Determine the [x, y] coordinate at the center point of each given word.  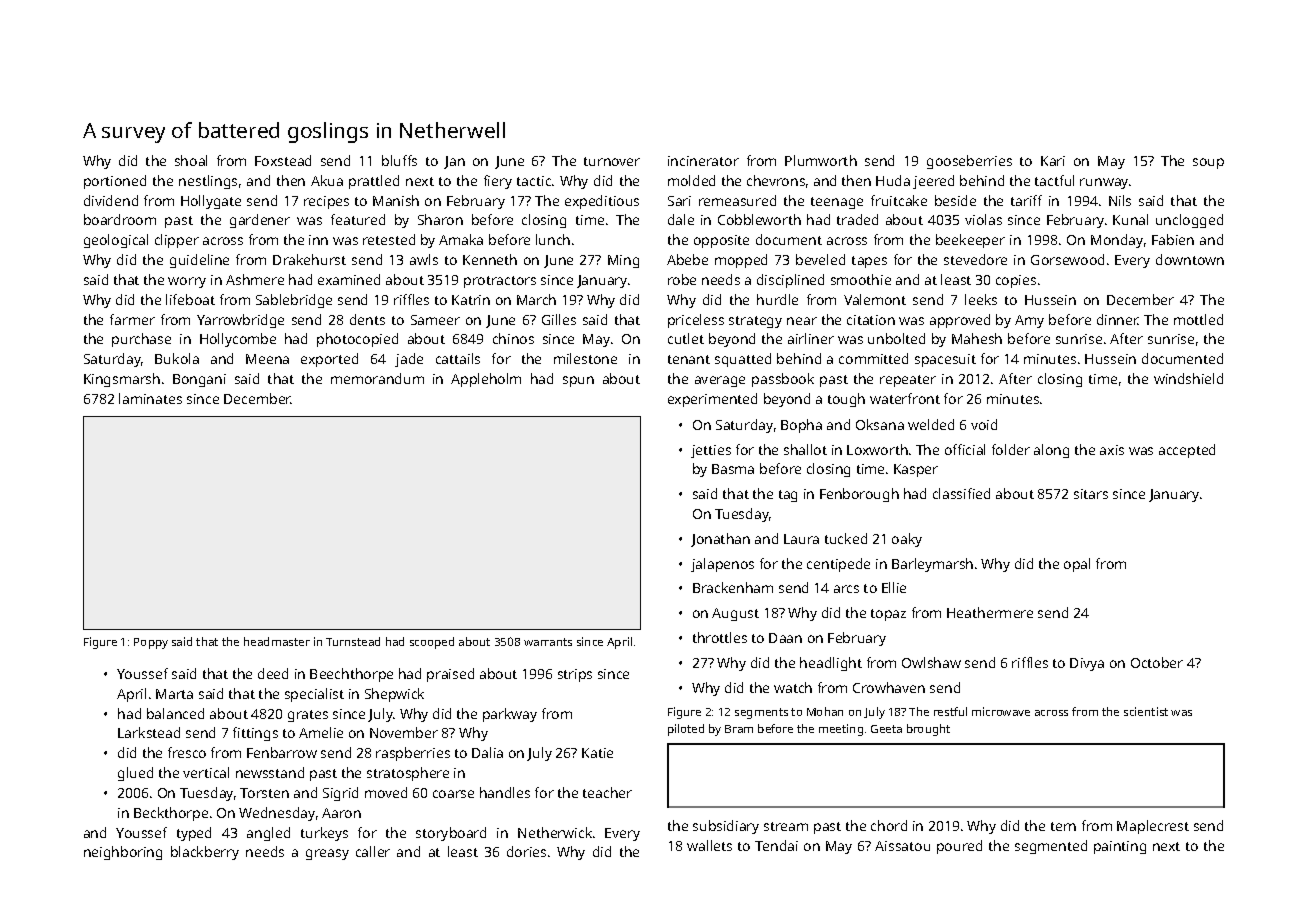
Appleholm [486, 380]
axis [1112, 450]
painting [1120, 847]
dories [526, 851]
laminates [150, 398]
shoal [191, 160]
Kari [1053, 161]
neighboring [123, 853]
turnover [612, 161]
